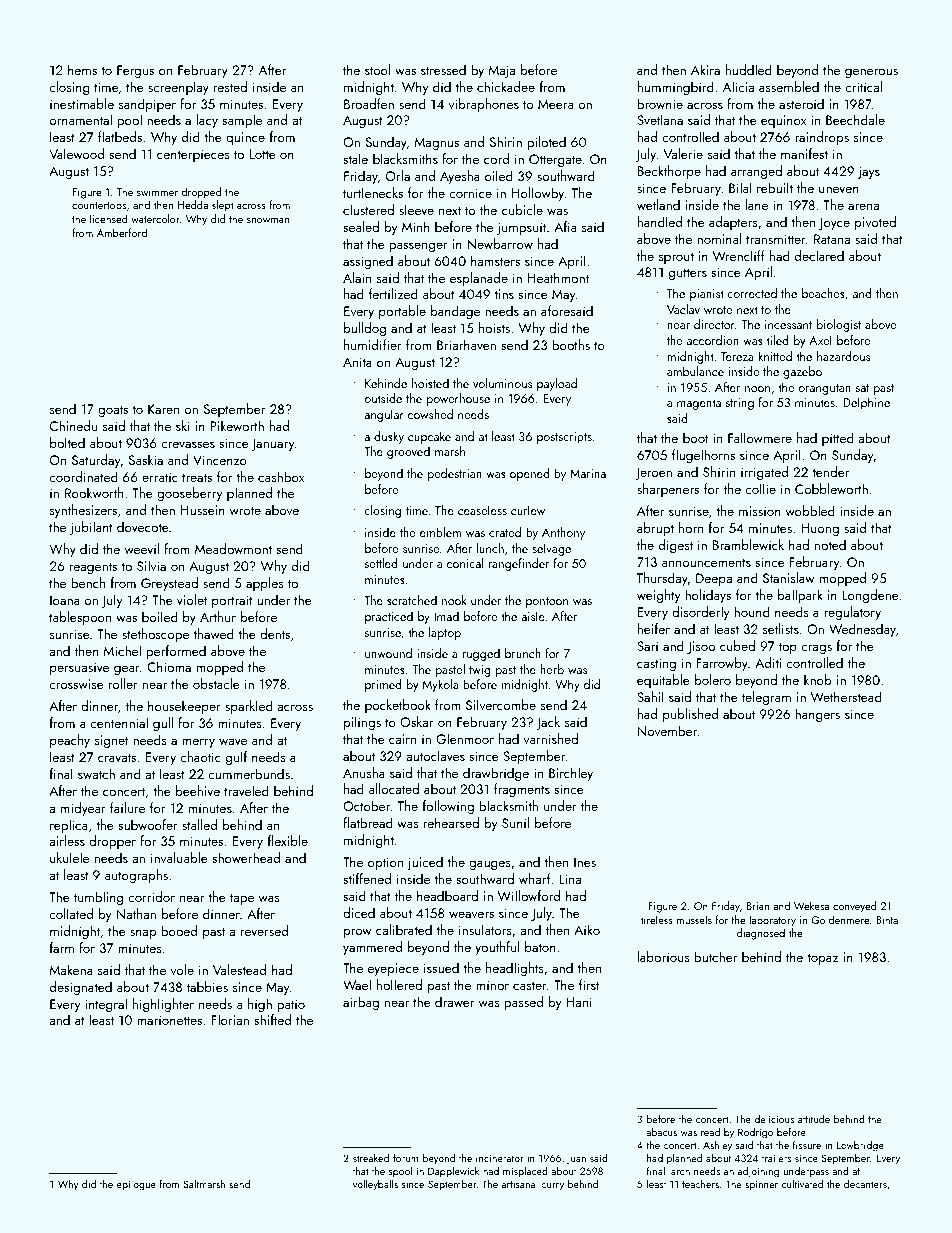  What do you see at coordinates (136, 1185) in the screenshot?
I see `epilogue` at bounding box center [136, 1185].
